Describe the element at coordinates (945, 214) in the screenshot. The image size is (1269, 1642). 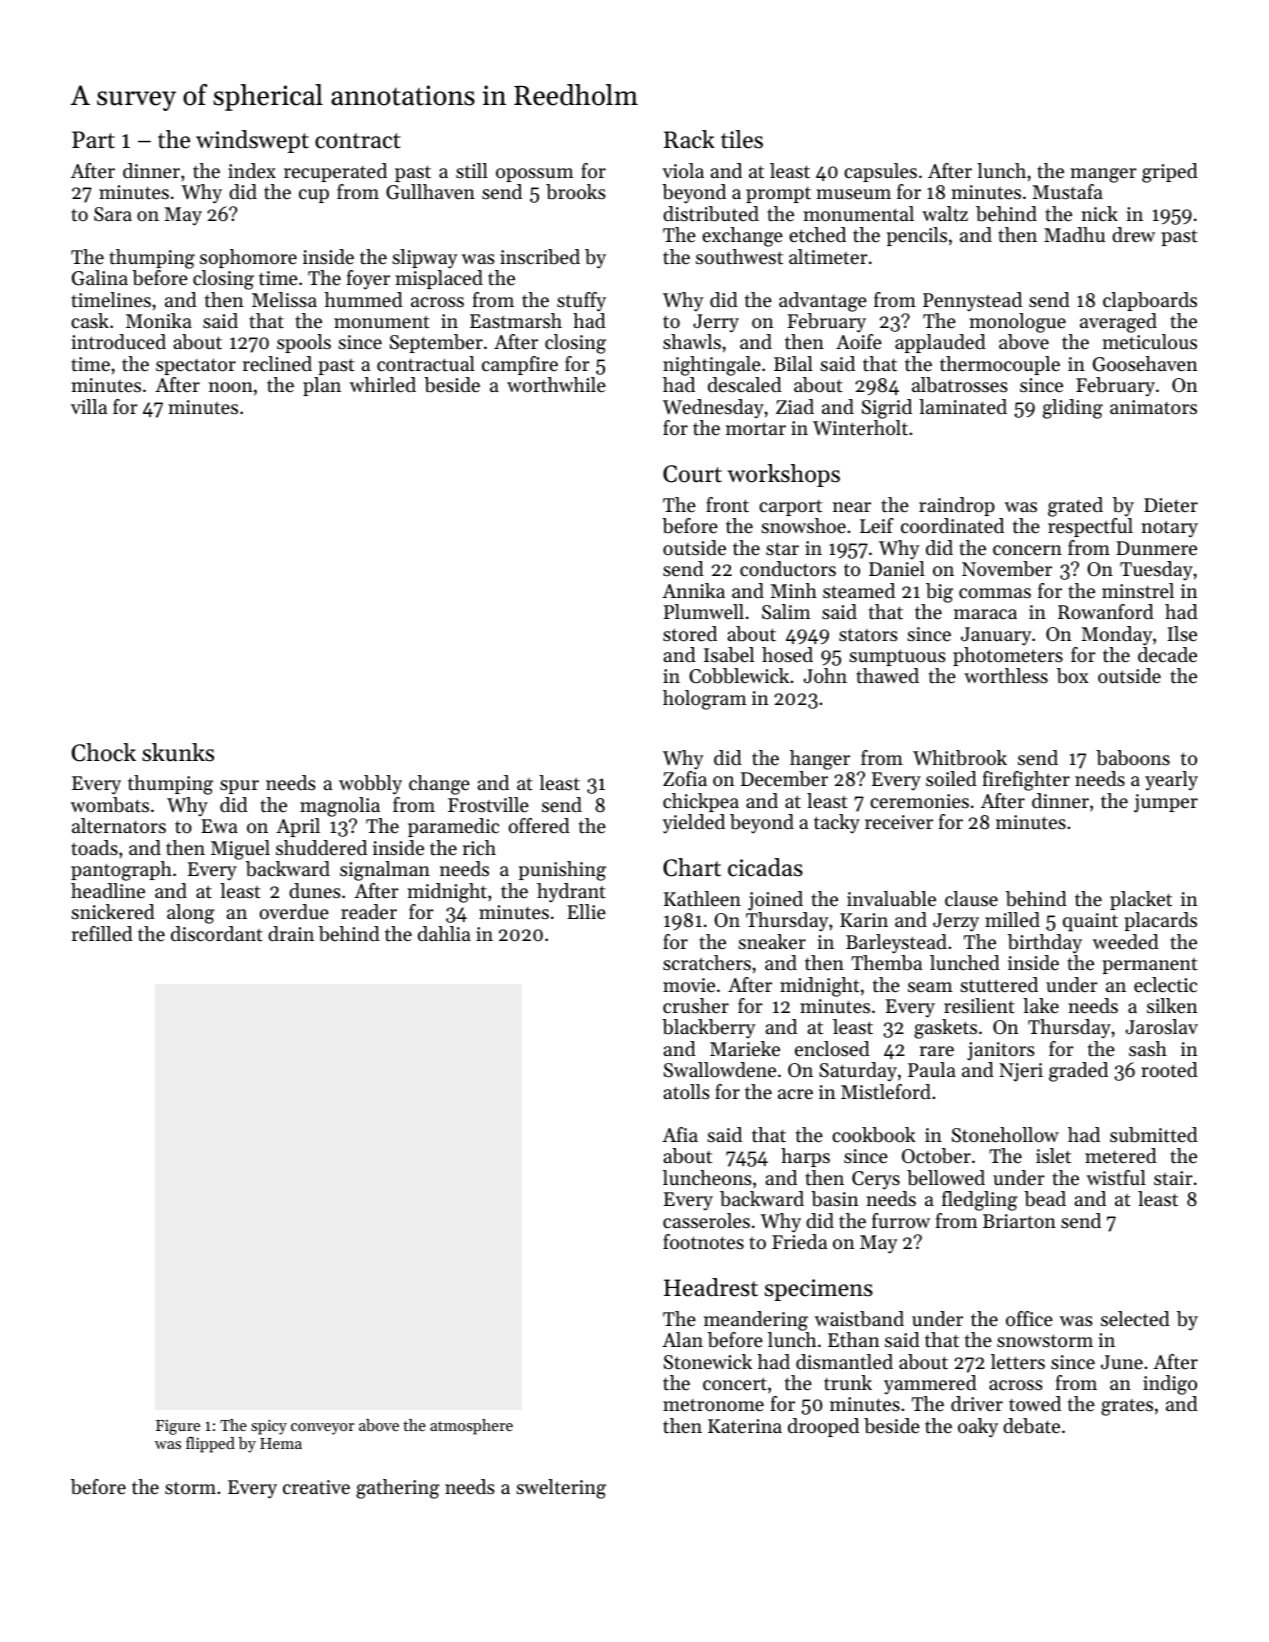
I see `waltz` at that location.
